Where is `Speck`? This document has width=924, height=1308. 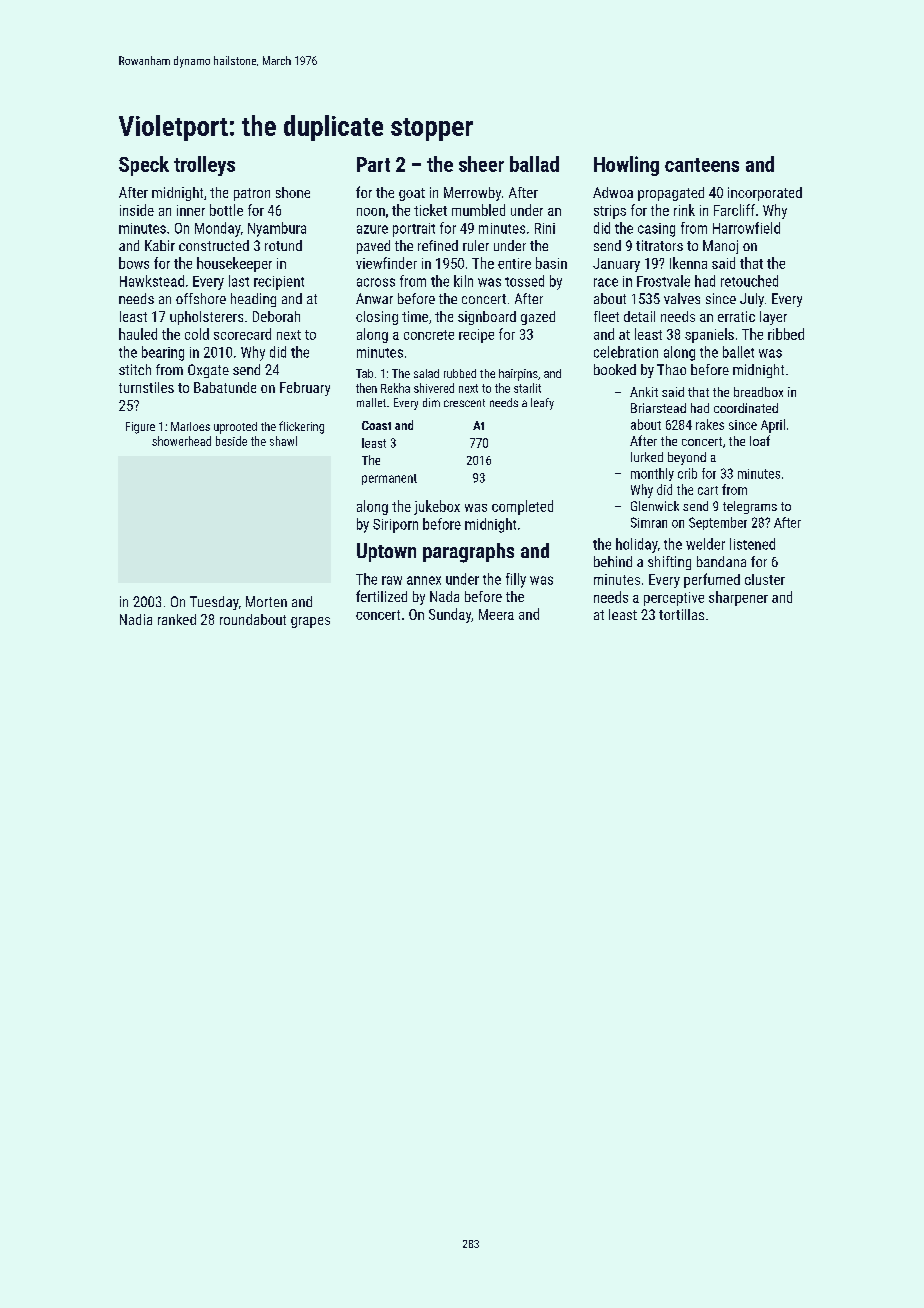 Speck is located at coordinates (144, 166).
